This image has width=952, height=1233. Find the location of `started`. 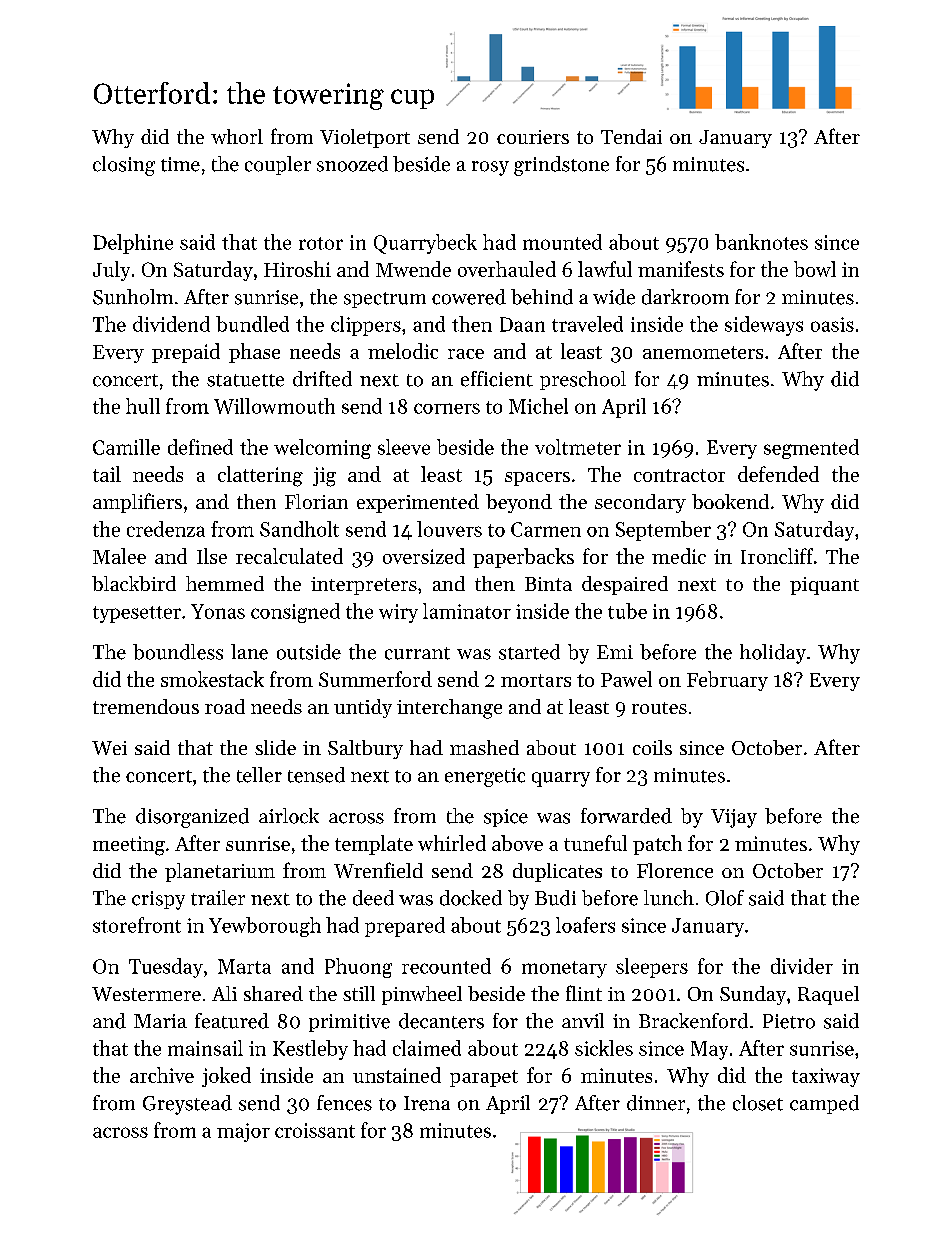

started is located at coordinates (529, 652).
